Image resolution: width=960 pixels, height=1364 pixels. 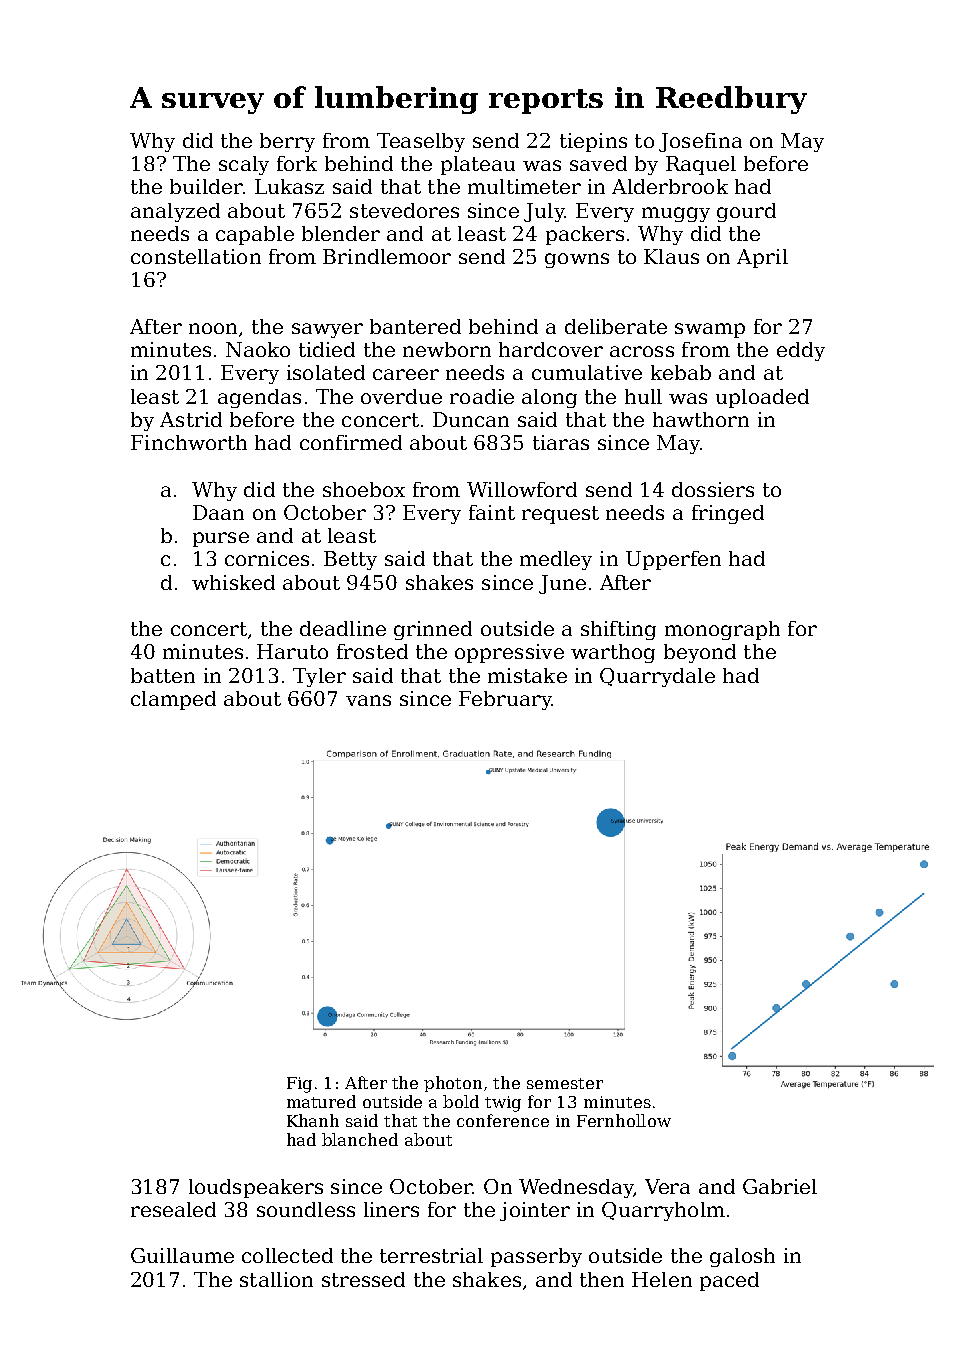 What do you see at coordinates (447, 349) in the screenshot?
I see `newborn` at bounding box center [447, 349].
